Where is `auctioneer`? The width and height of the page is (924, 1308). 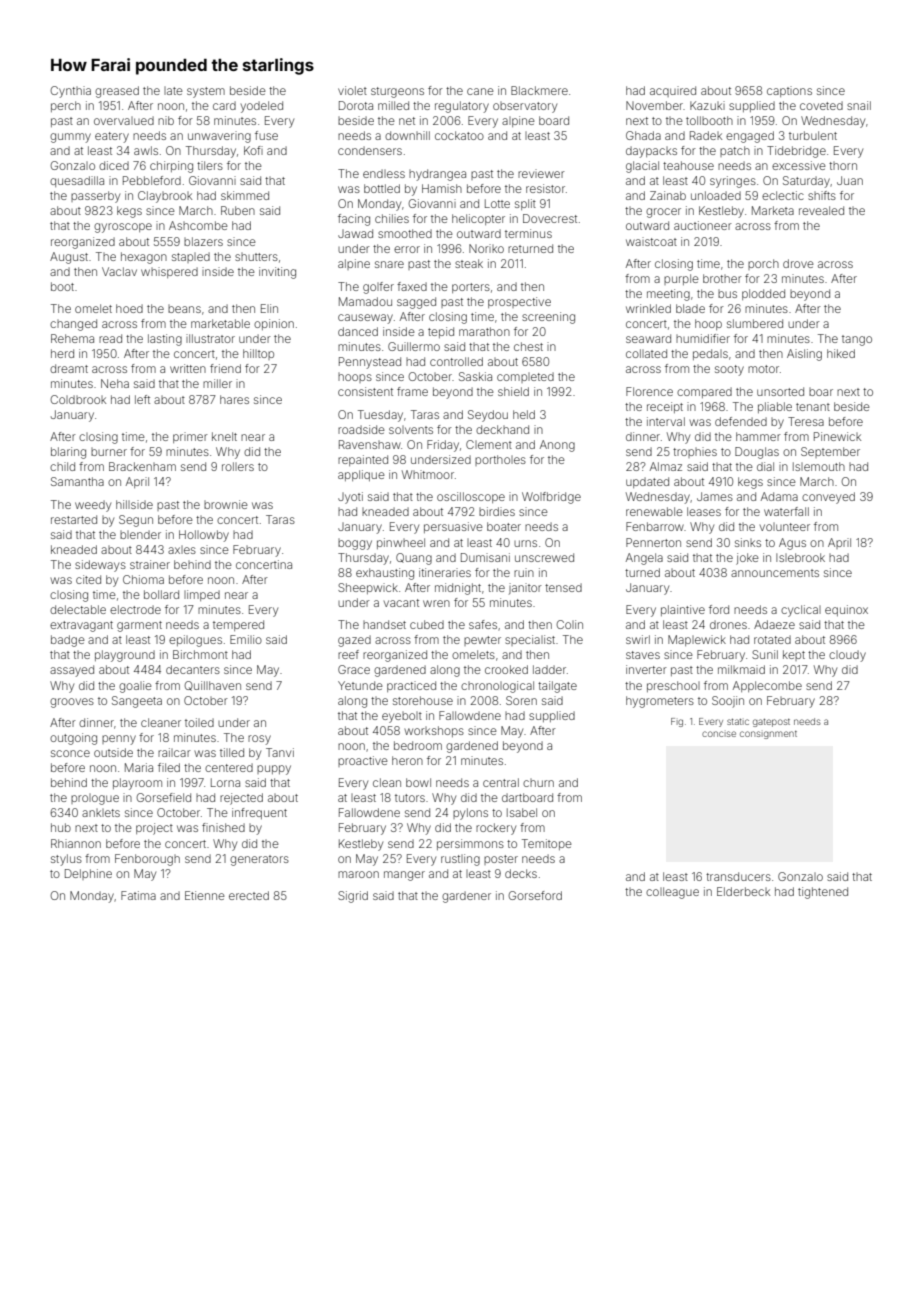 auctioneer is located at coordinates (703, 225).
